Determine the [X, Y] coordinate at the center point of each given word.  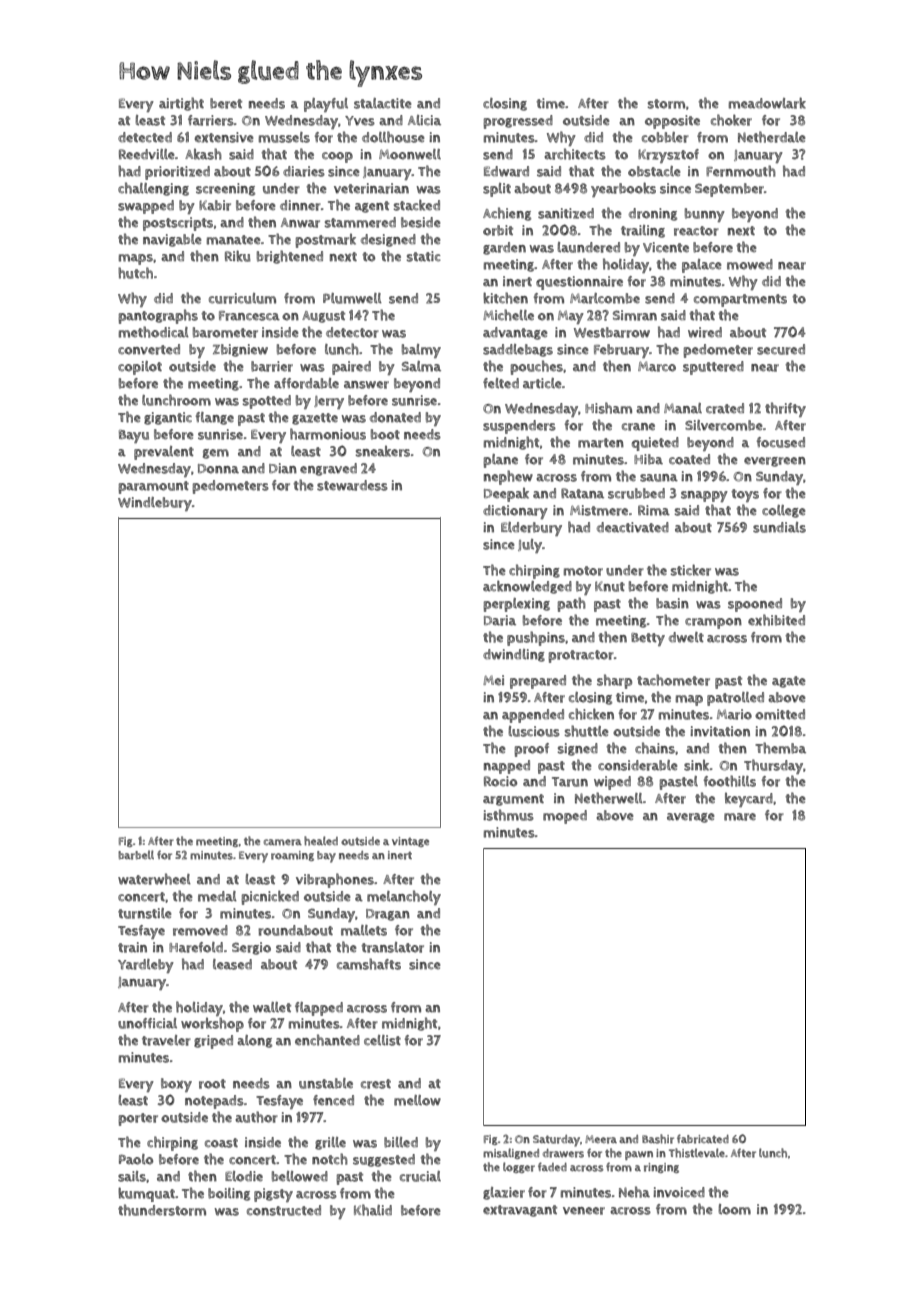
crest [376, 1084]
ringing [661, 1168]
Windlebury [155, 504]
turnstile [145, 913]
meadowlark [767, 103]
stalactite [383, 103]
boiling [229, 1194]
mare [740, 817]
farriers [211, 120]
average [691, 818]
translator [392, 947]
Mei [493, 680]
